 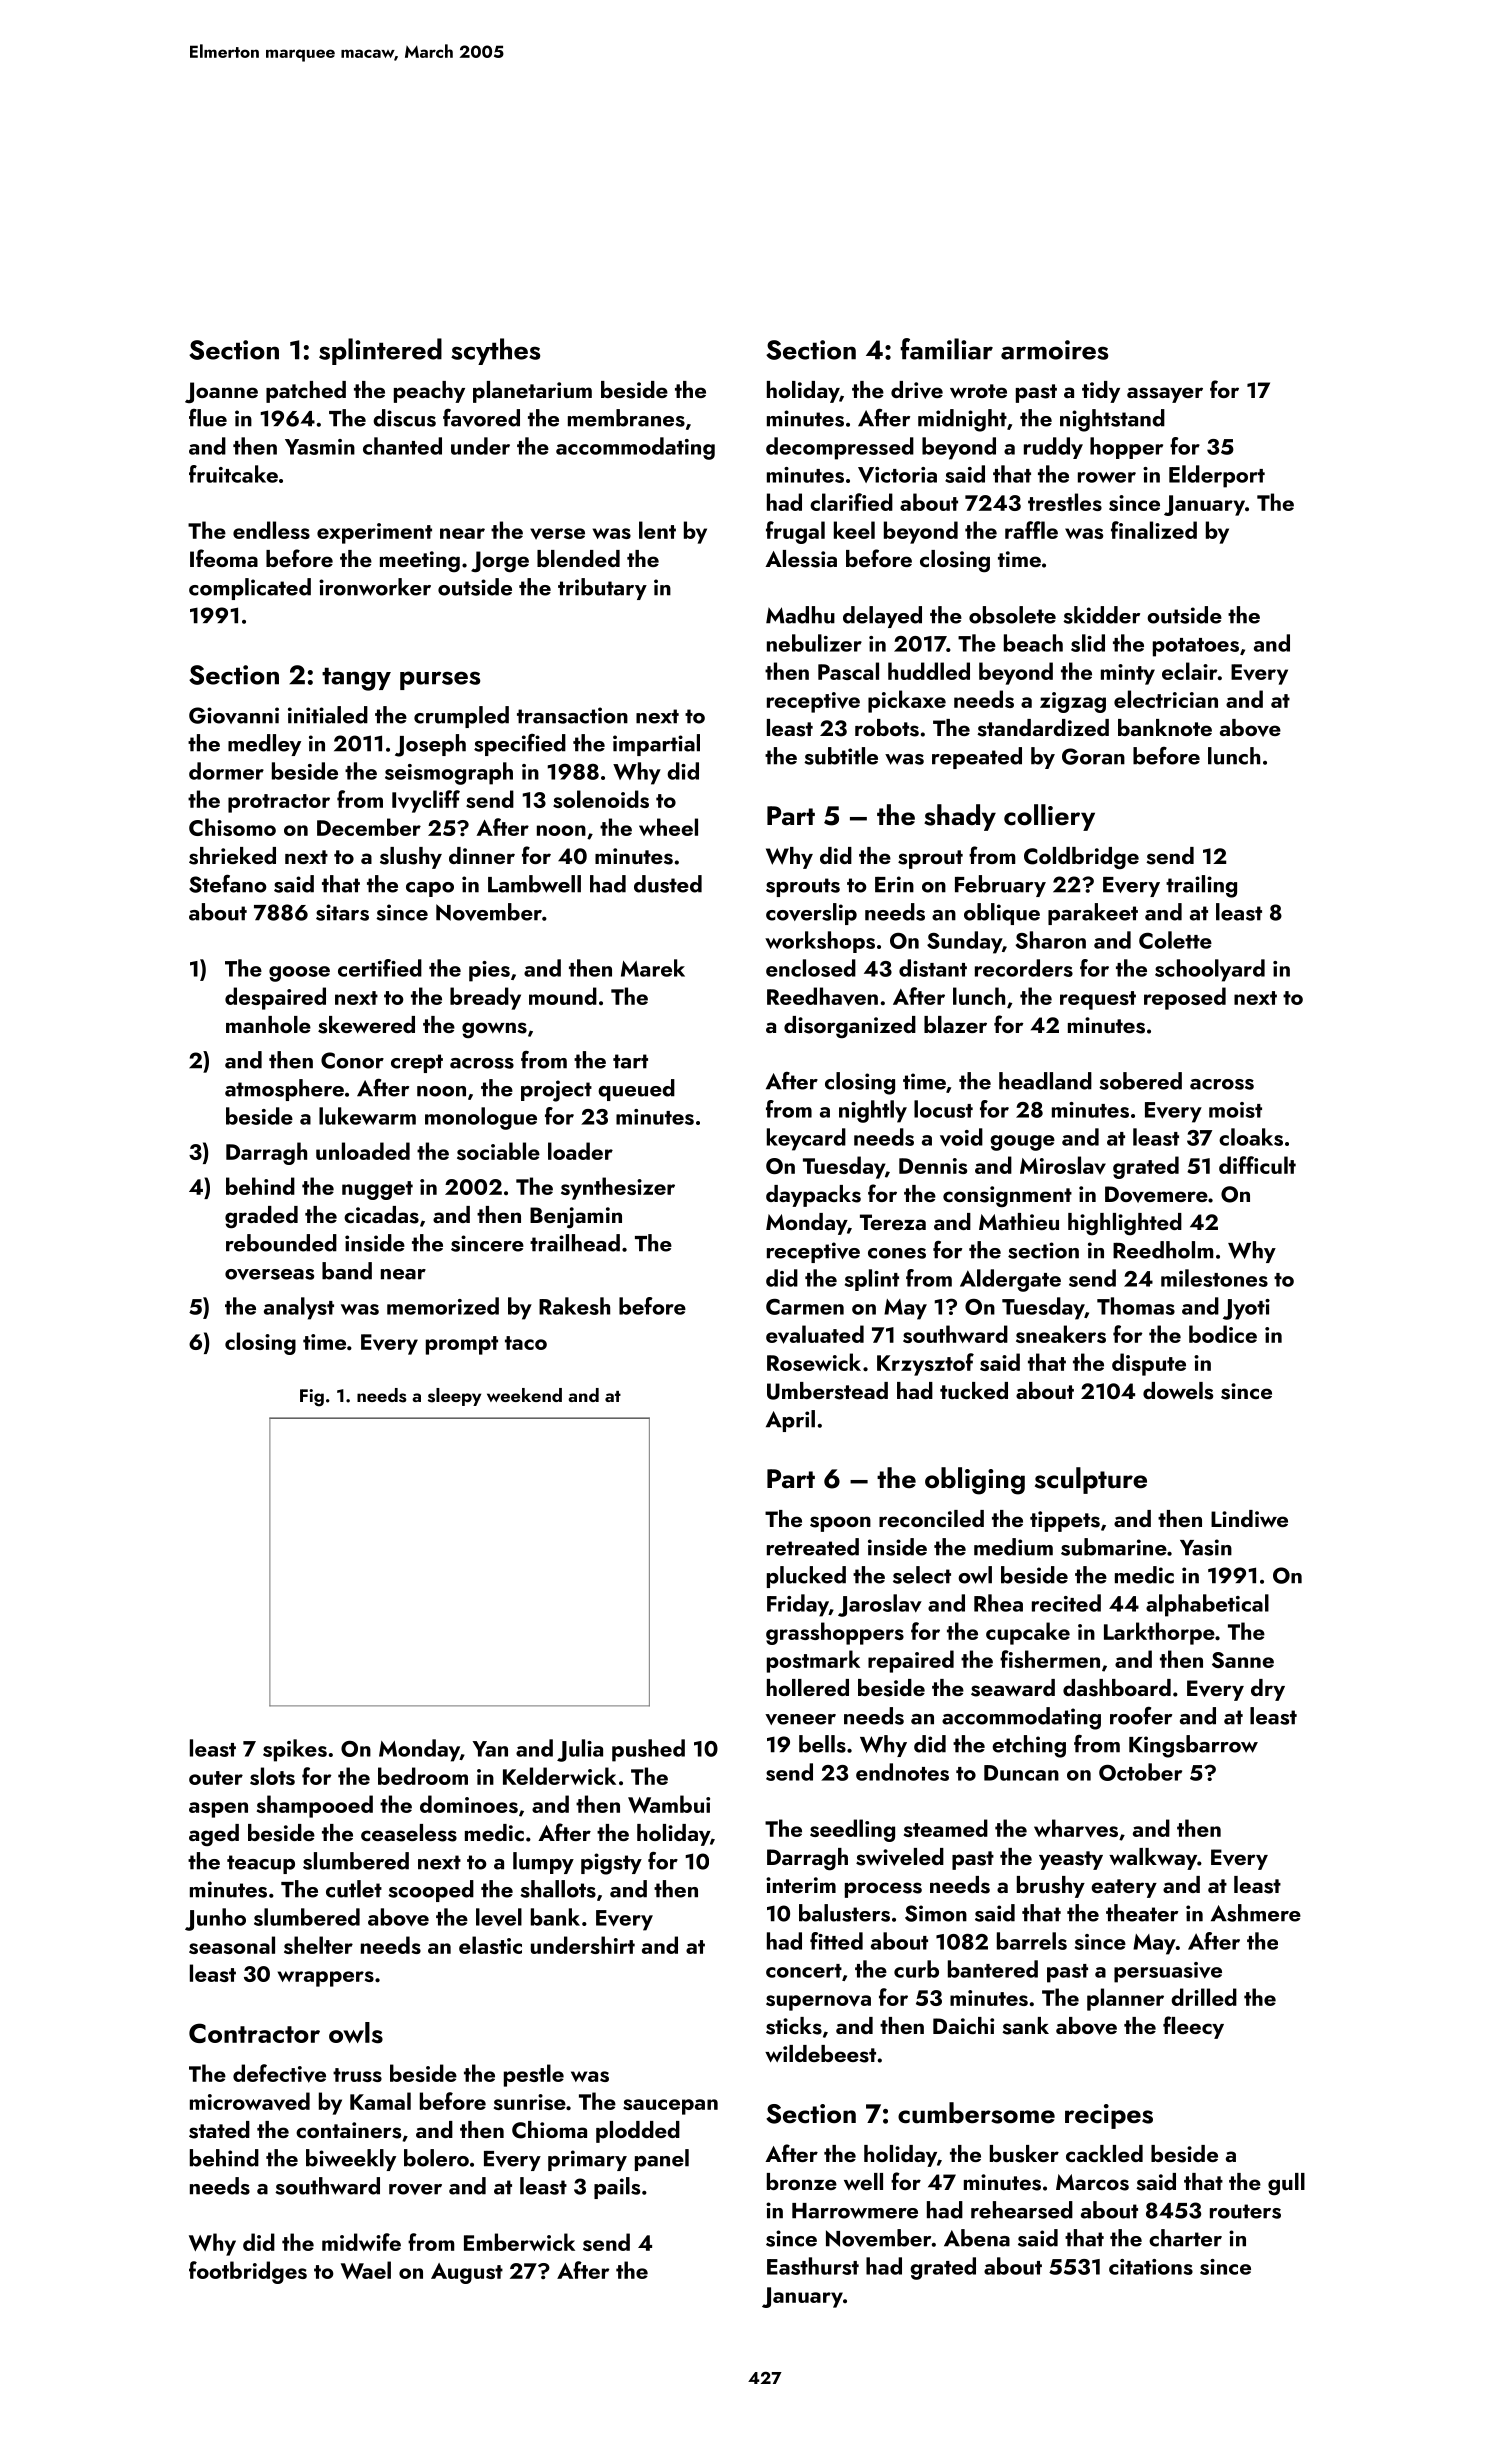 What do you see at coordinates (911, 1661) in the screenshot?
I see `repaired` at bounding box center [911, 1661].
